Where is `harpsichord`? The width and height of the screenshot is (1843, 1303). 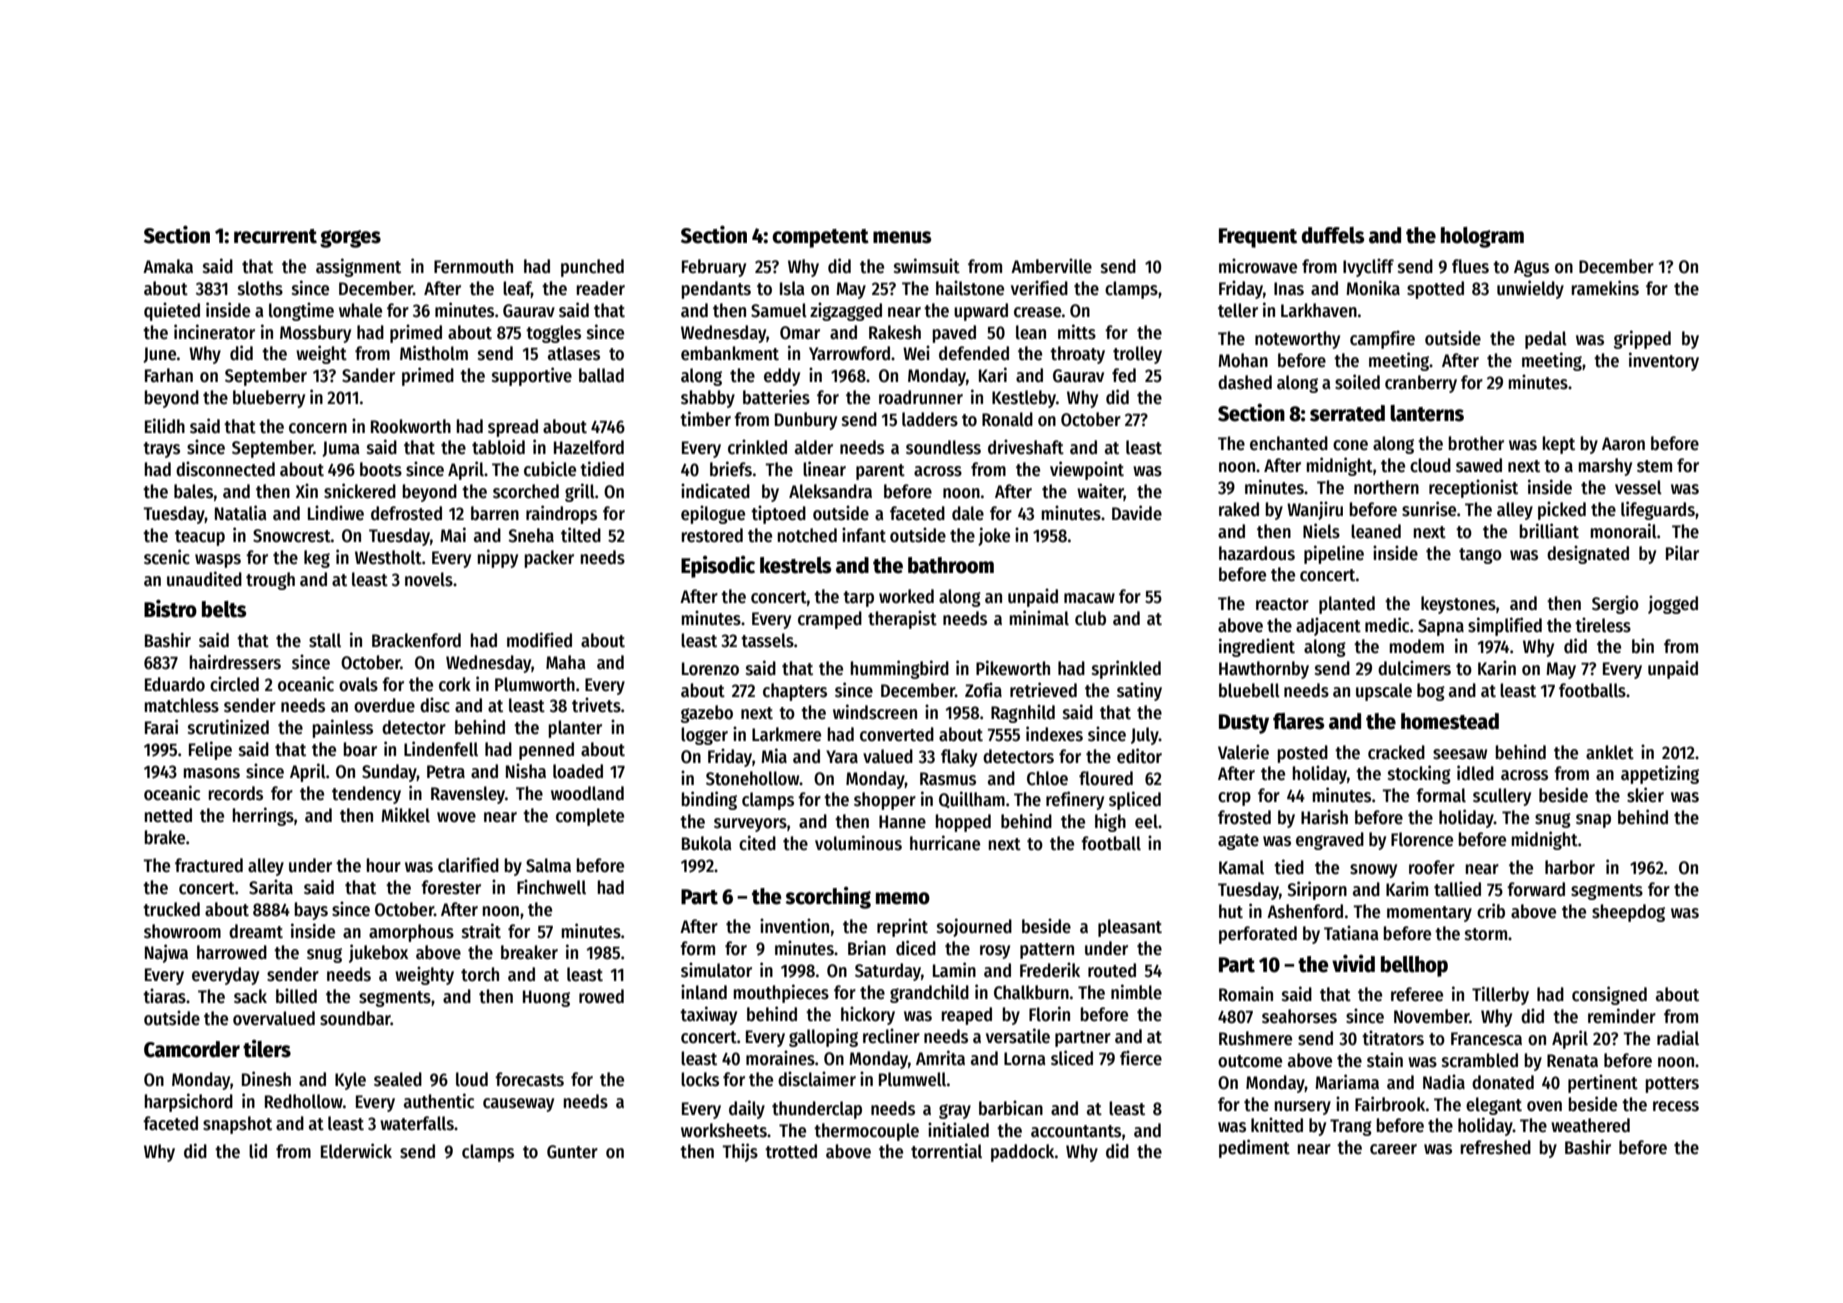 harpsichord is located at coordinates (189, 1102).
